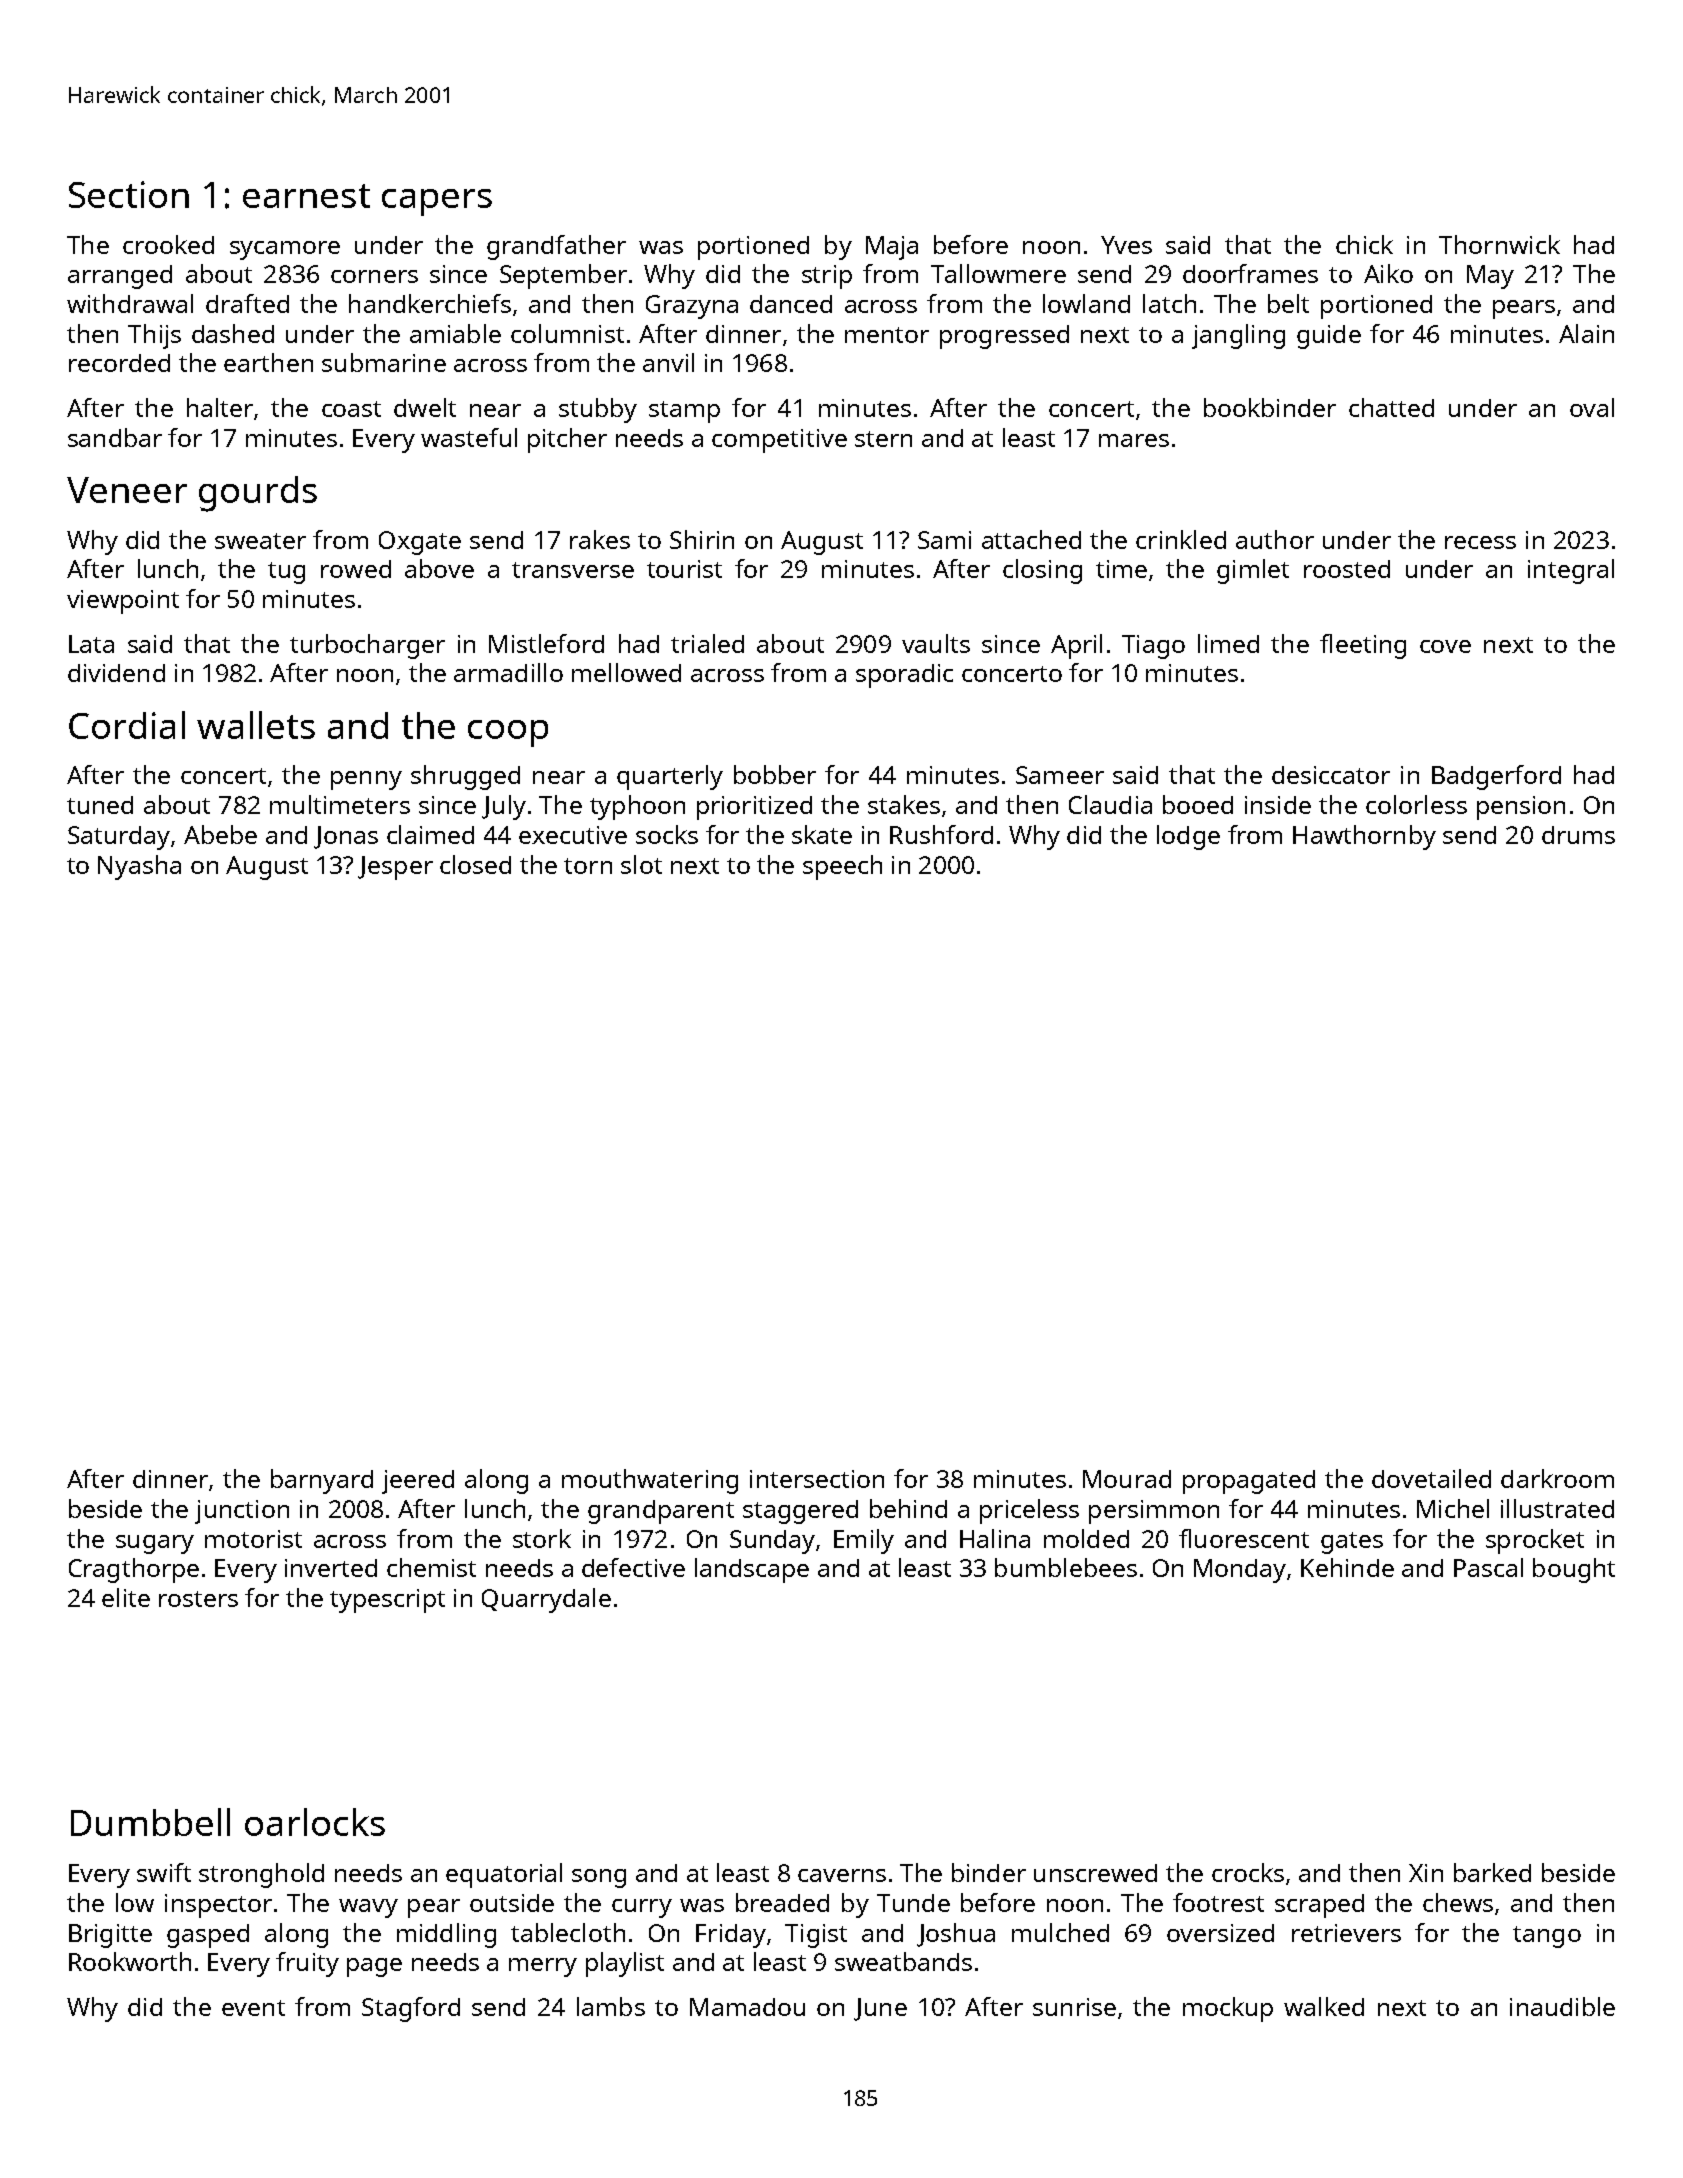  What do you see at coordinates (322, 1481) in the screenshot?
I see `barnyard` at bounding box center [322, 1481].
